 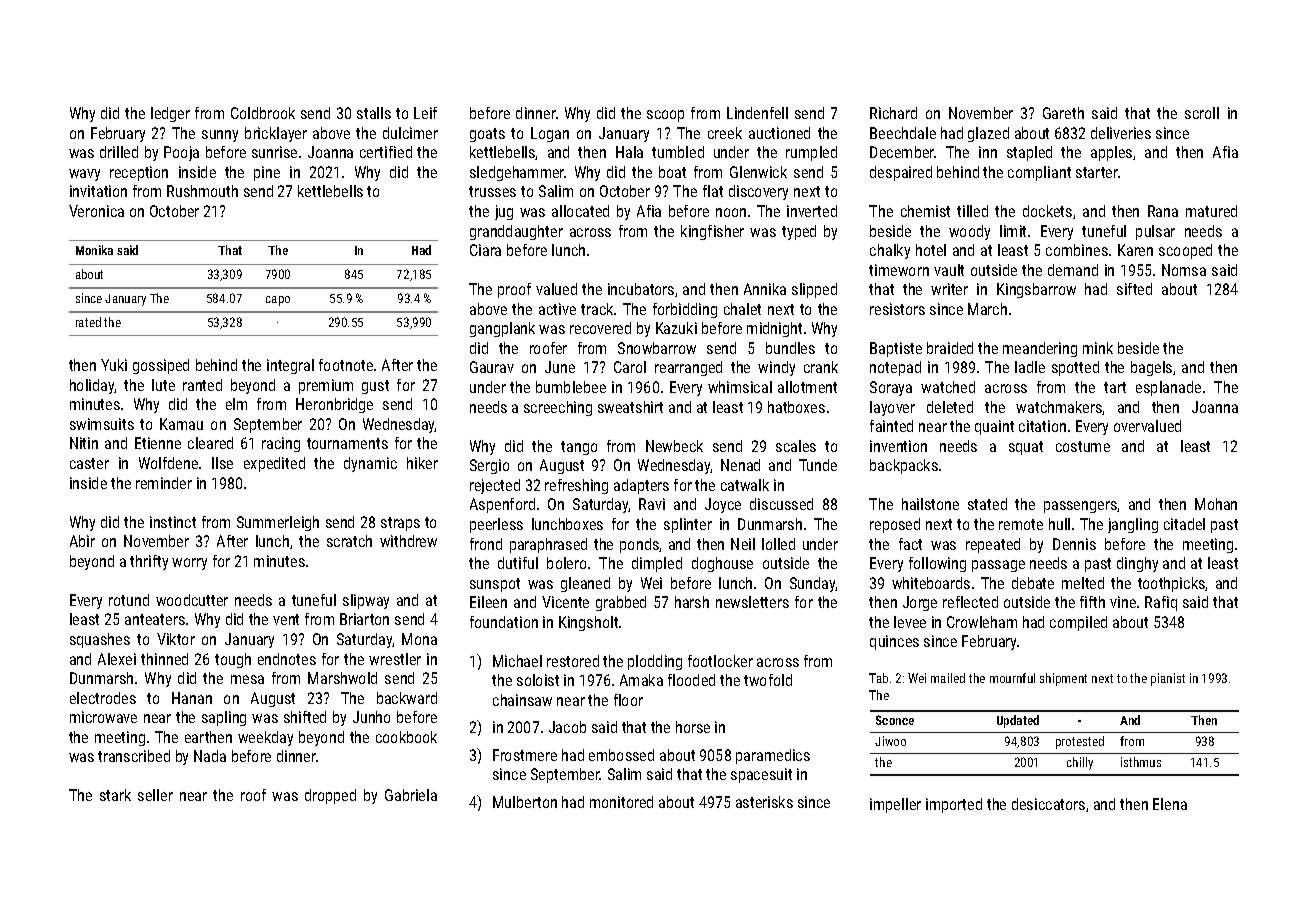 I want to click on mournful, so click(x=1012, y=678).
